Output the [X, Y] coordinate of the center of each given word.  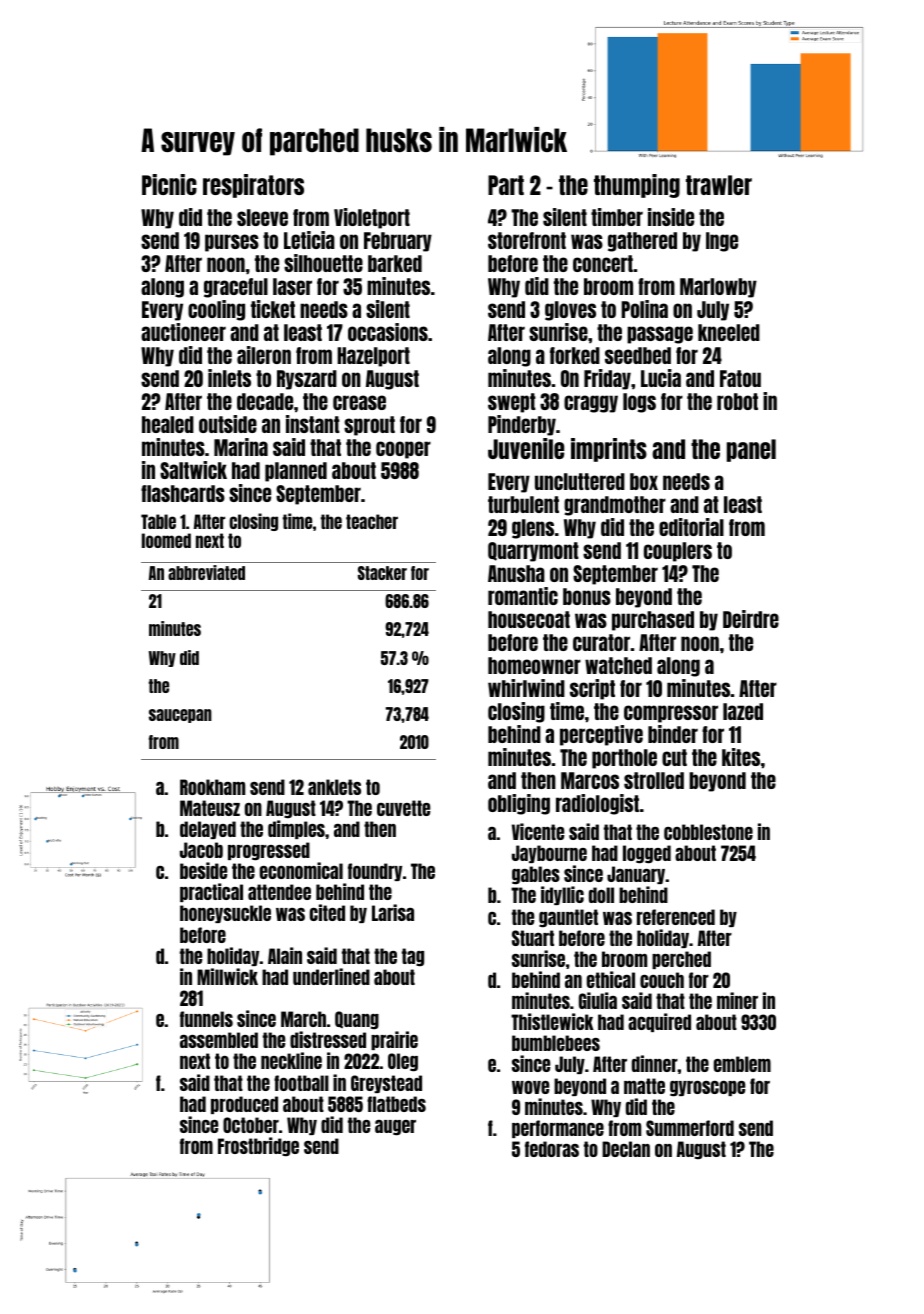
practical [211, 892]
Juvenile [526, 448]
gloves [570, 311]
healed [168, 424]
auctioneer [183, 332]
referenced [676, 917]
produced [244, 1105]
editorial [691, 527]
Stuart [533, 938]
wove [530, 1087]
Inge [722, 242]
